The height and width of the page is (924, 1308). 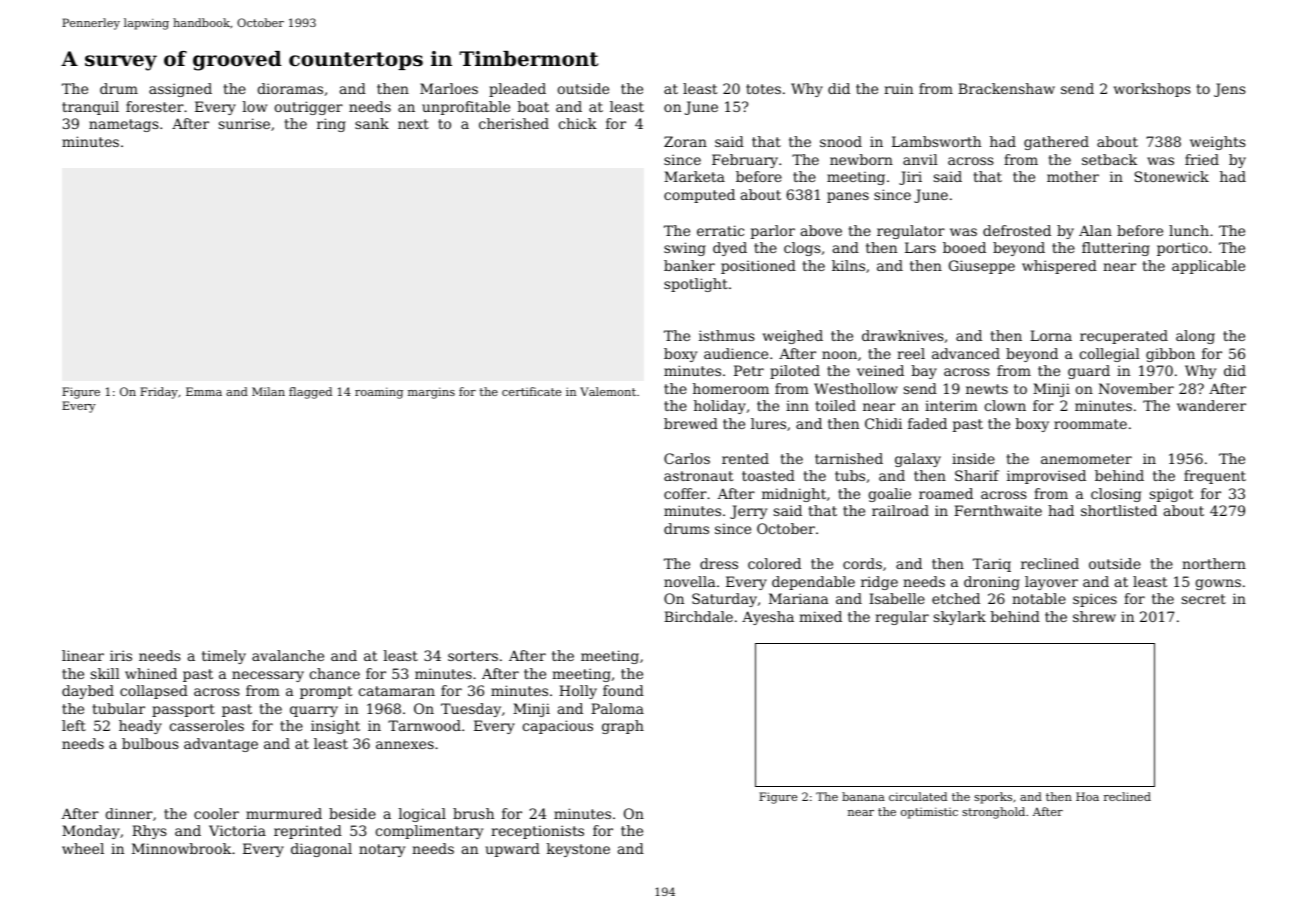 What do you see at coordinates (1089, 372) in the page?
I see `guard` at bounding box center [1089, 372].
